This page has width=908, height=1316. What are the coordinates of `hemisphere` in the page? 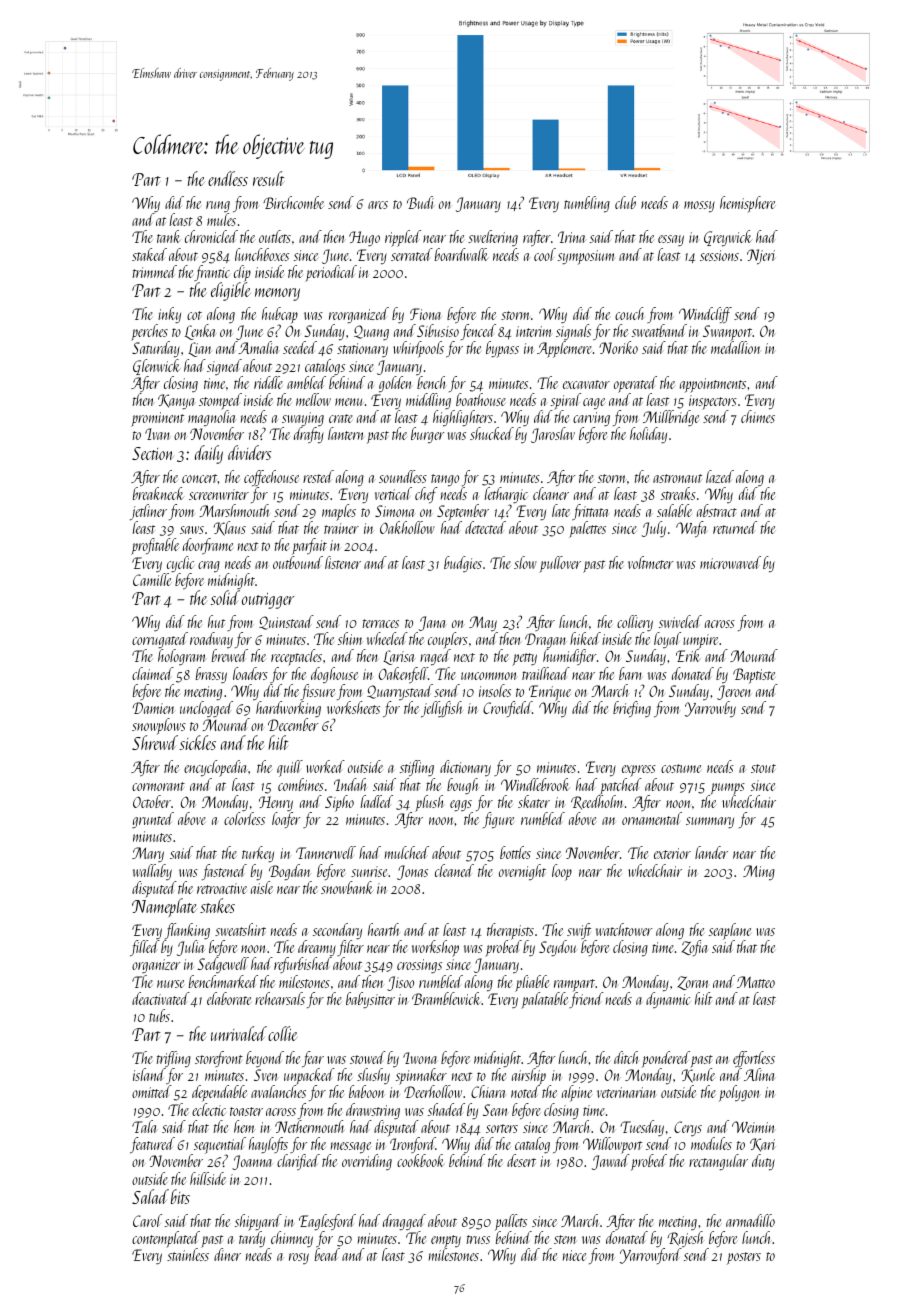 It's located at (747, 204).
